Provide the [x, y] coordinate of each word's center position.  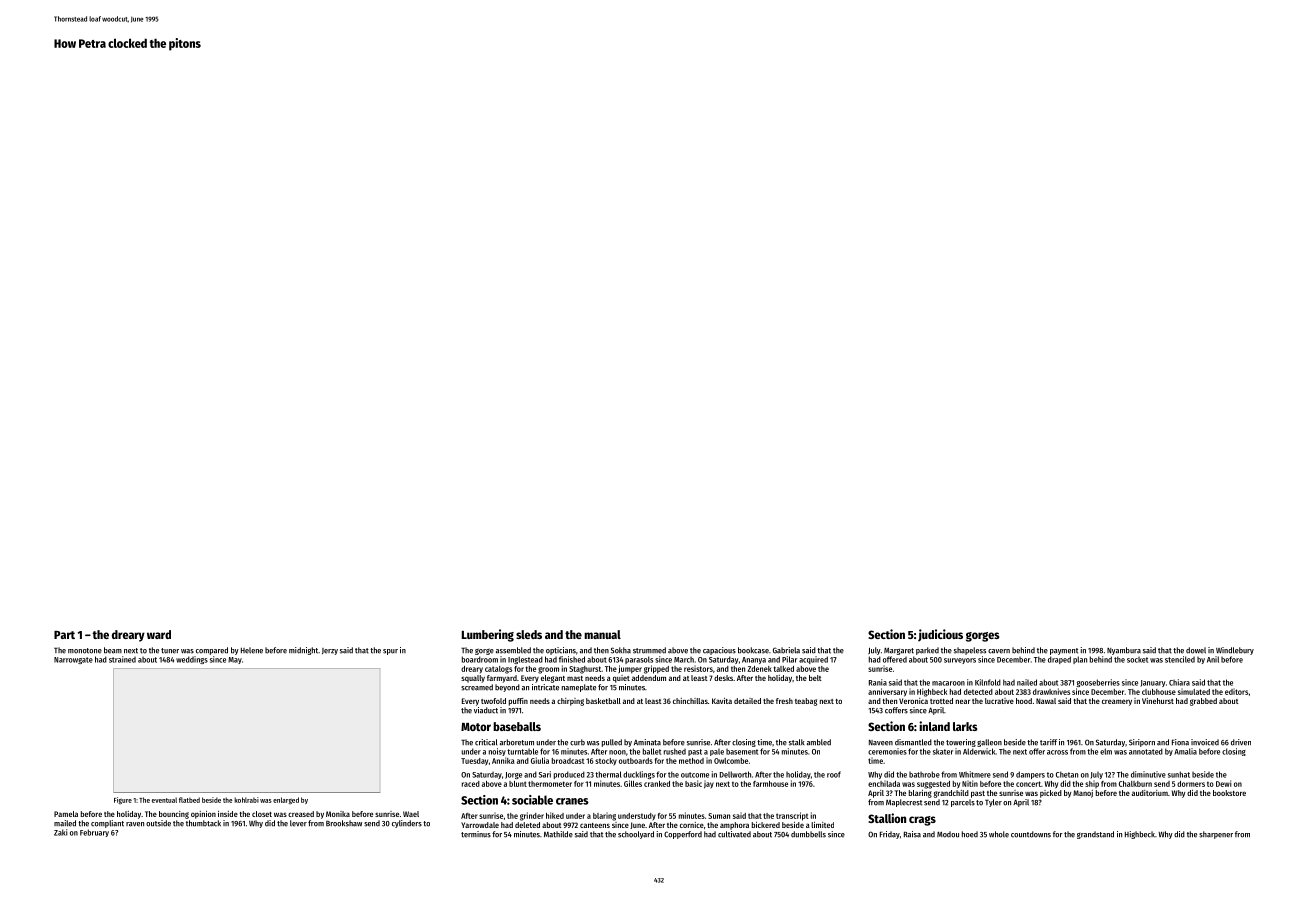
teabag [806, 702]
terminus [476, 834]
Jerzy [330, 651]
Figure [123, 800]
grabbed [1203, 702]
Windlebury [1235, 651]
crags [922, 821]
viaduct [486, 710]
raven [135, 824]
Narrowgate [73, 660]
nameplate [579, 688]
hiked [555, 815]
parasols [639, 660]
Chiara [1179, 682]
